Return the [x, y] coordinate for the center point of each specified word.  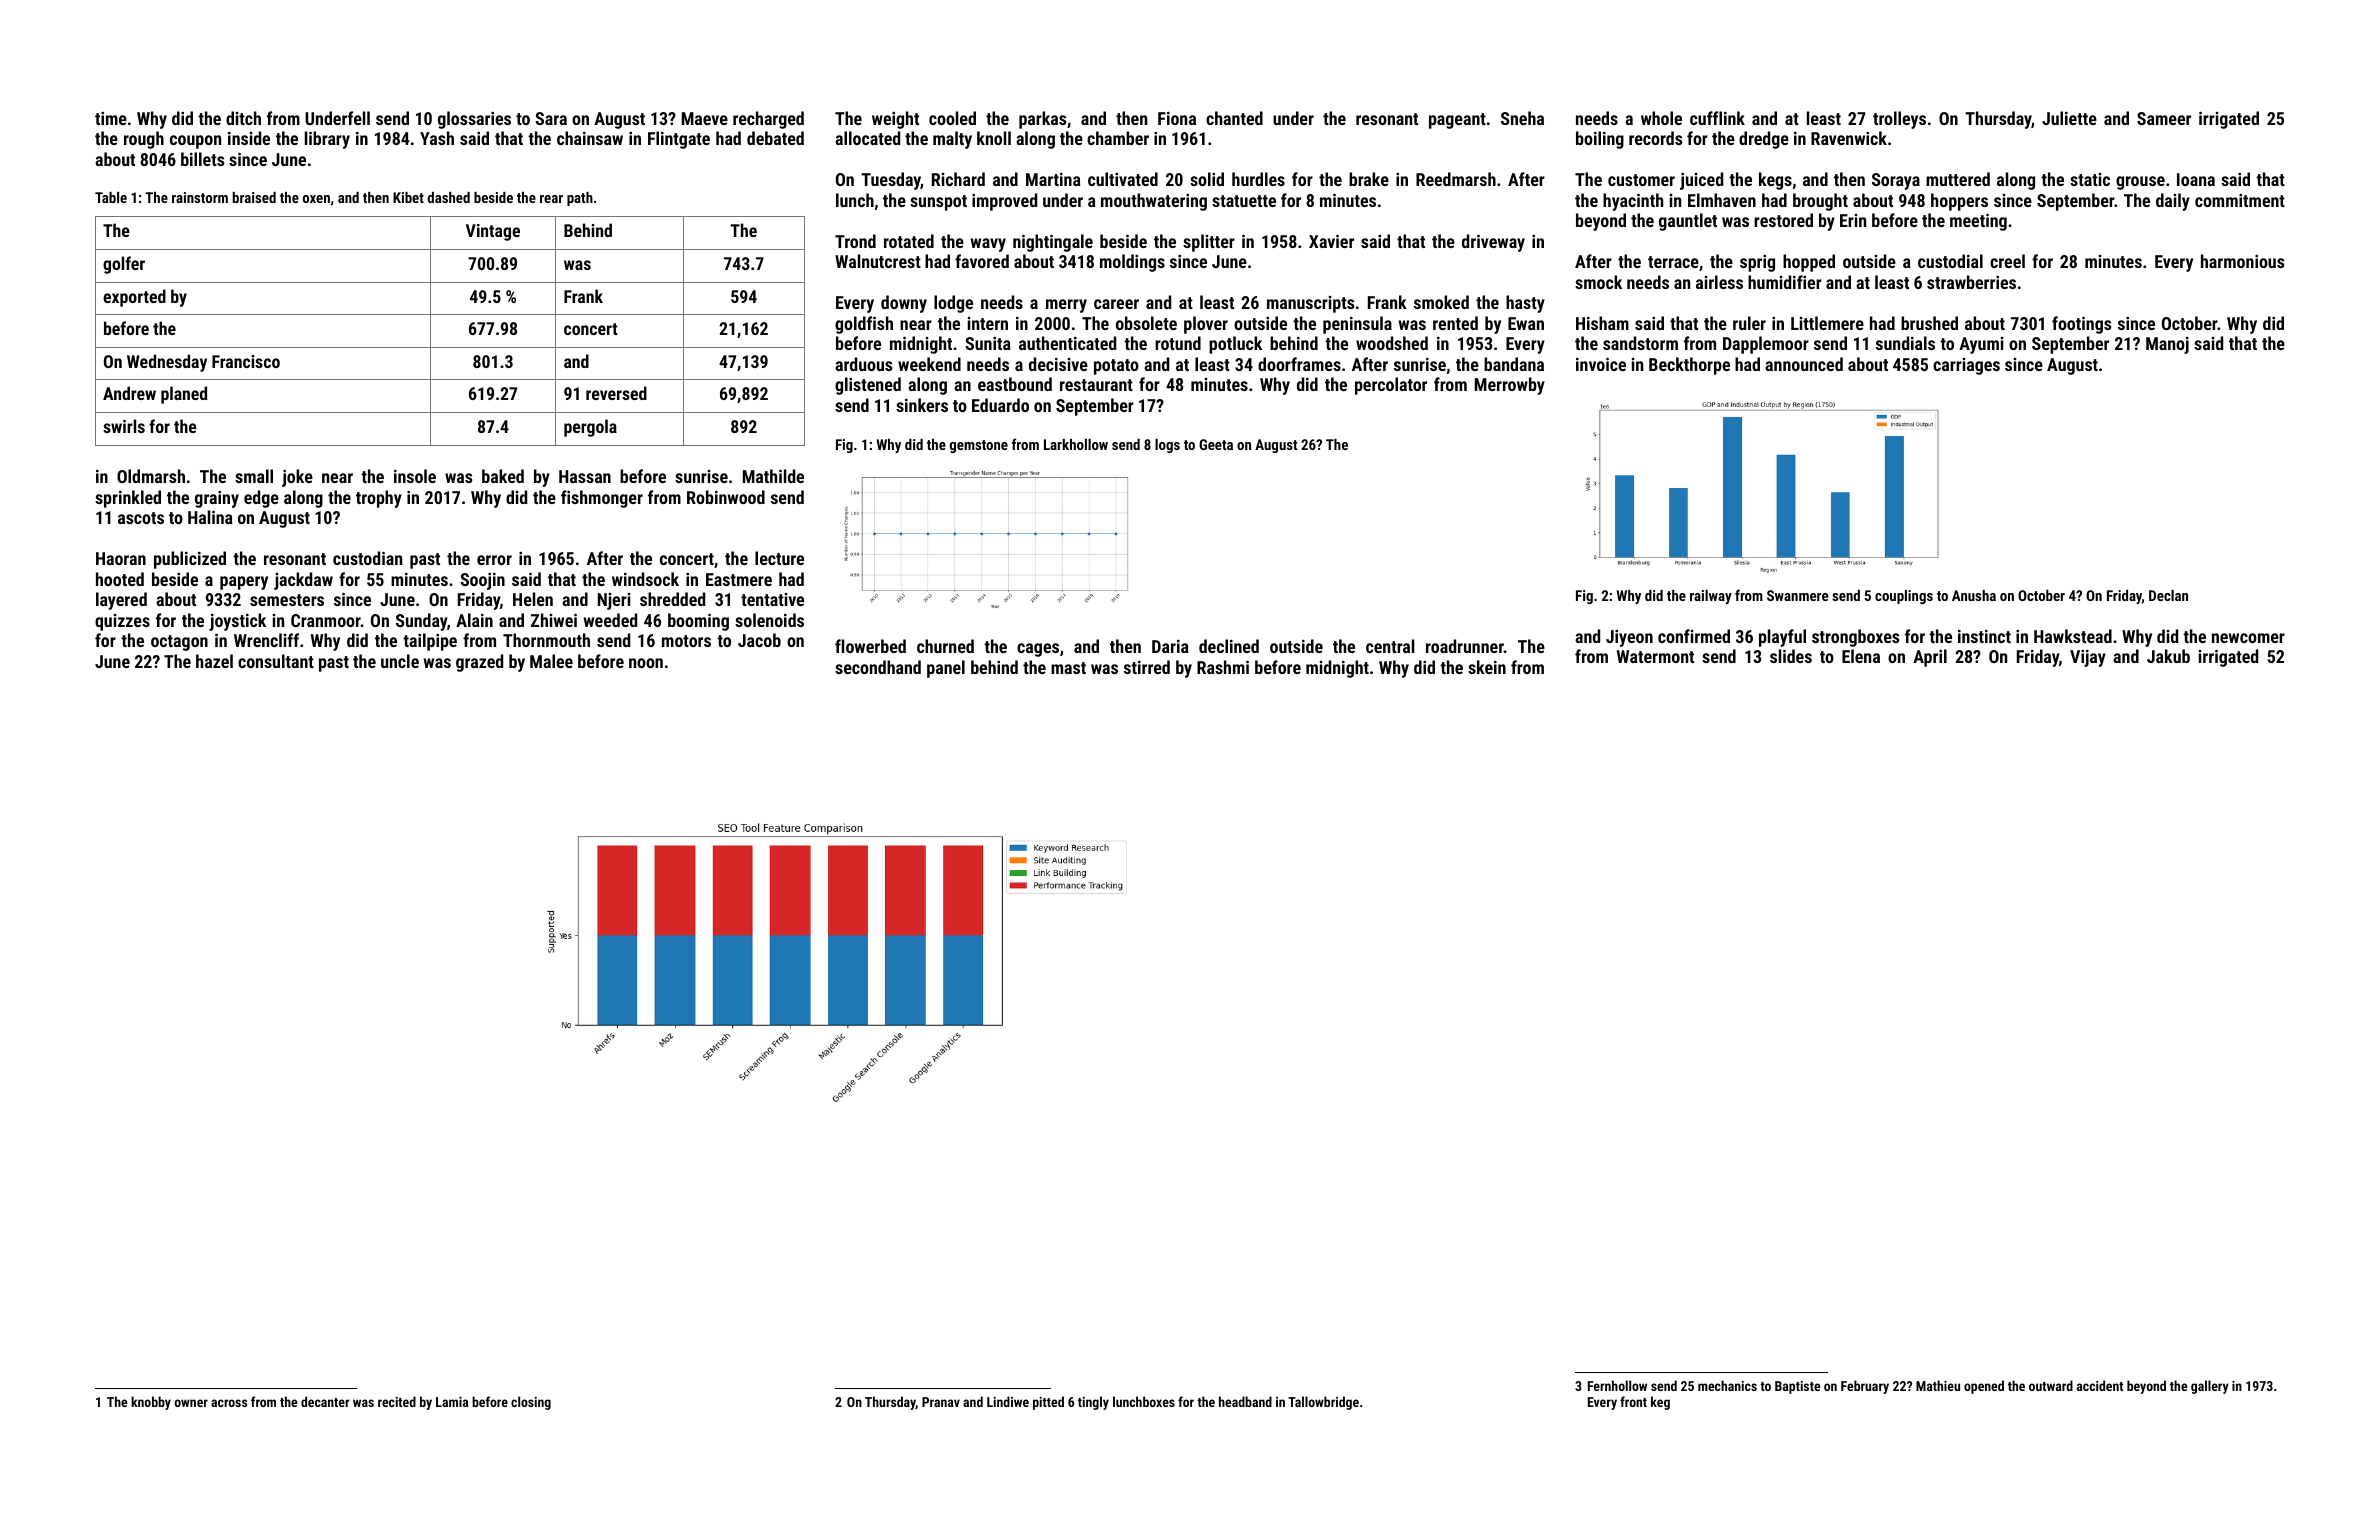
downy [904, 304]
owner [191, 1403]
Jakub [2168, 656]
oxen [316, 199]
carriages [1966, 366]
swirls [124, 426]
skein [1487, 667]
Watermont [1655, 656]
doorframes [1299, 364]
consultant [276, 661]
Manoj [2167, 345]
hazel [214, 661]
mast [1068, 668]
